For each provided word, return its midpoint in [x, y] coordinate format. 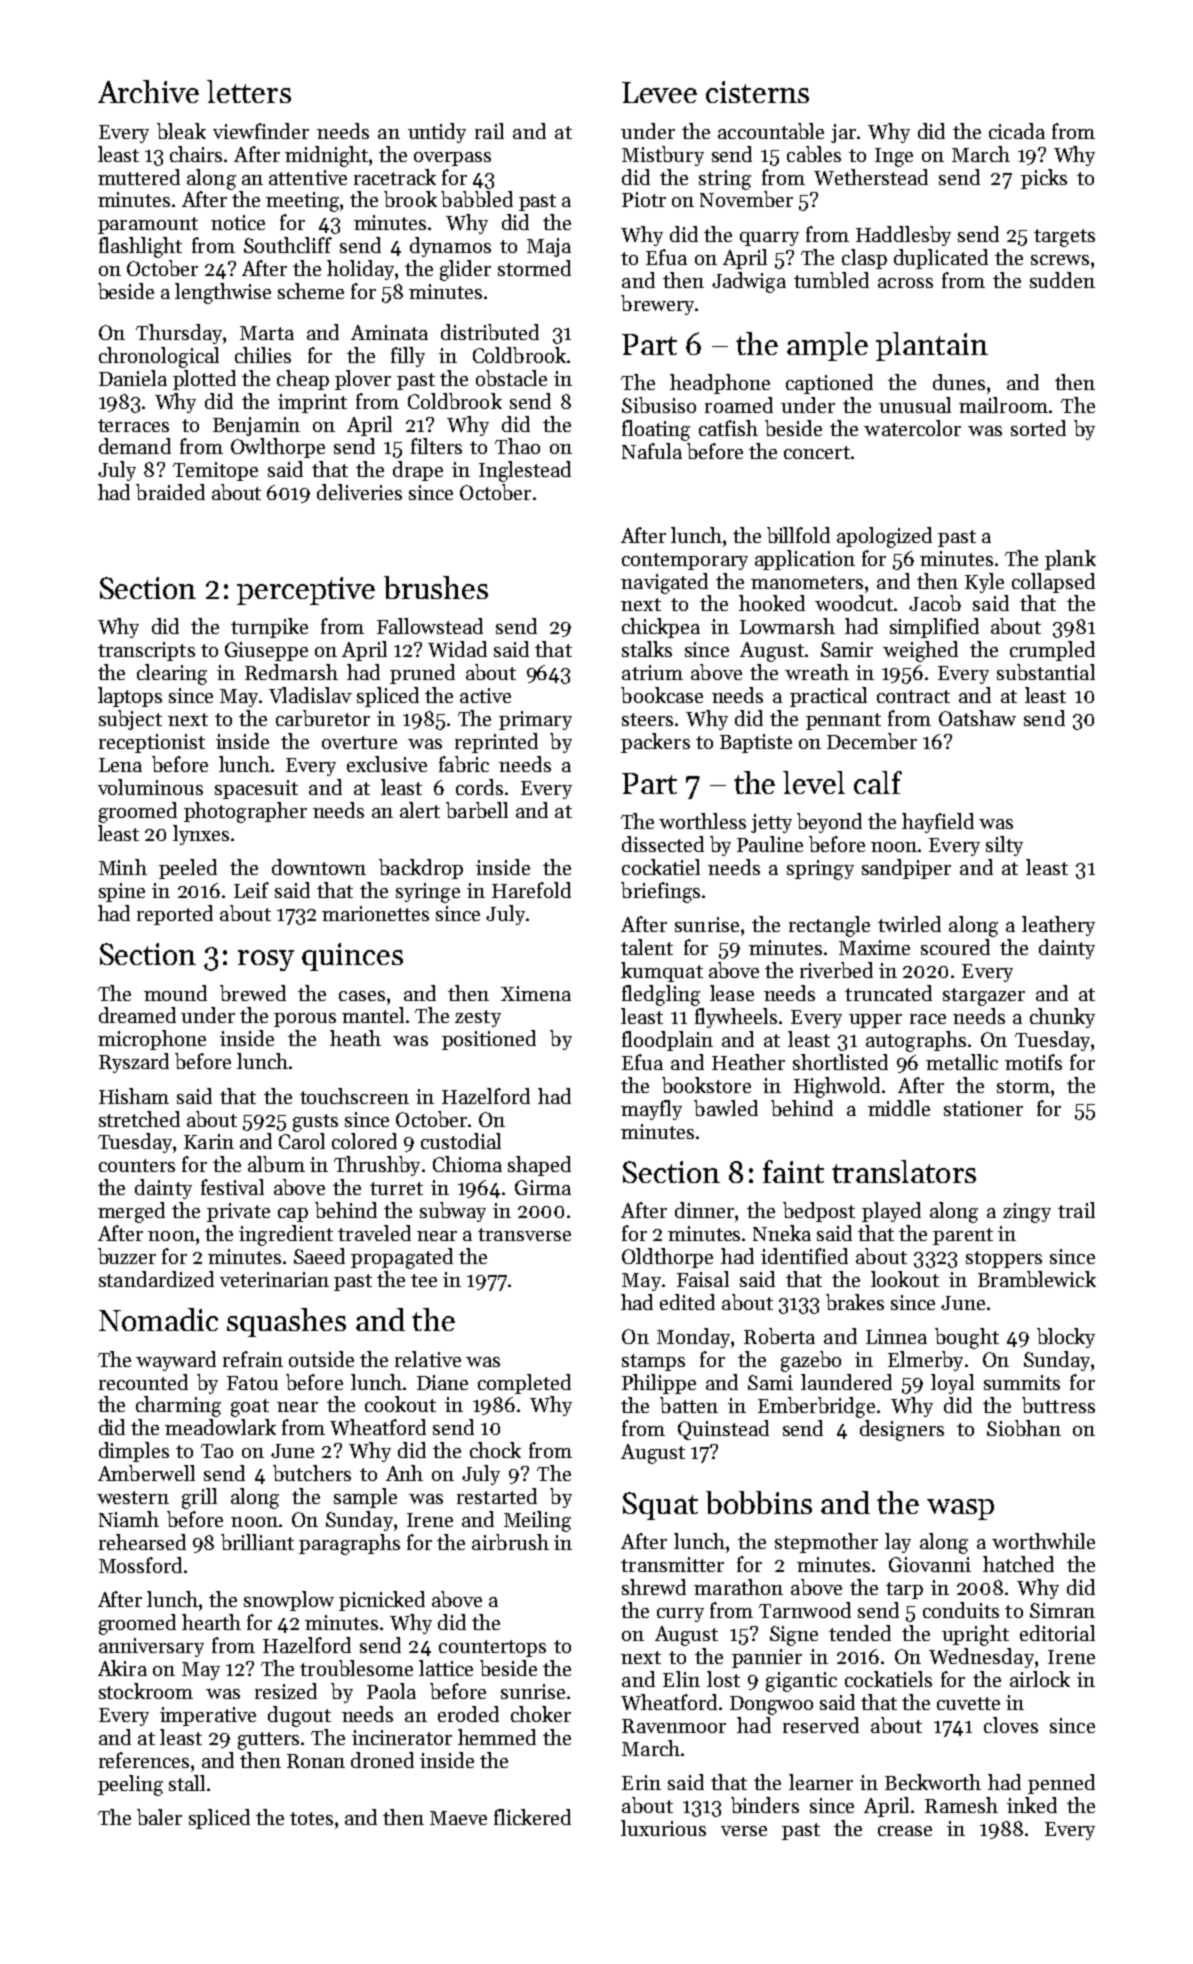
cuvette [968, 1703]
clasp [864, 259]
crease [905, 1831]
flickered [532, 1817]
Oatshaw [977, 718]
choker [541, 1714]
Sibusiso [659, 405]
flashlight [140, 247]
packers [655, 743]
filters [436, 446]
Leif [251, 890]
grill [199, 1498]
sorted [1038, 428]
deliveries [359, 492]
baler [159, 1817]
